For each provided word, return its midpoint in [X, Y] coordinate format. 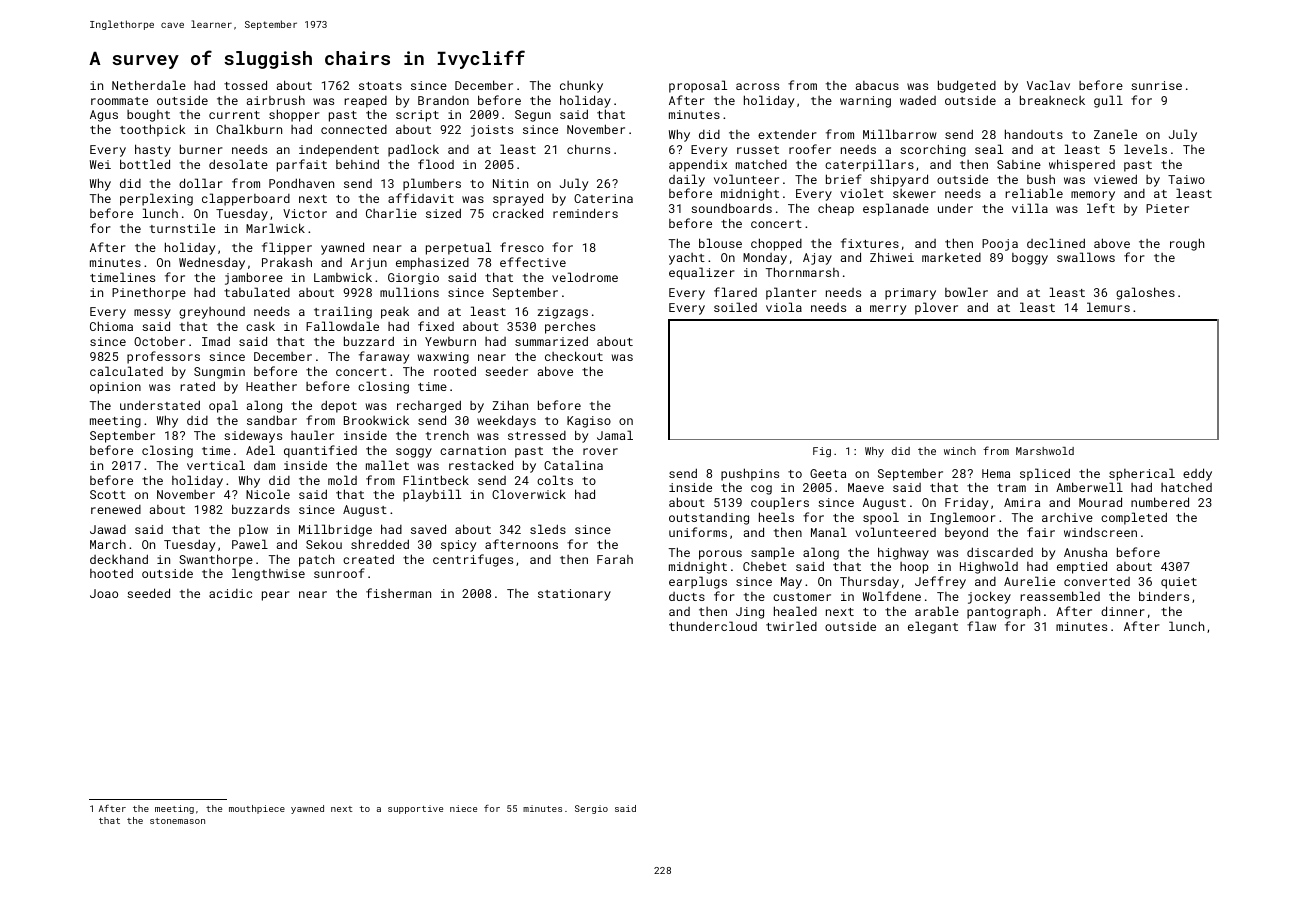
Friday [966, 503]
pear [276, 596]
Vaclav [1048, 85]
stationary [574, 595]
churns [588, 149]
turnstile [182, 228]
